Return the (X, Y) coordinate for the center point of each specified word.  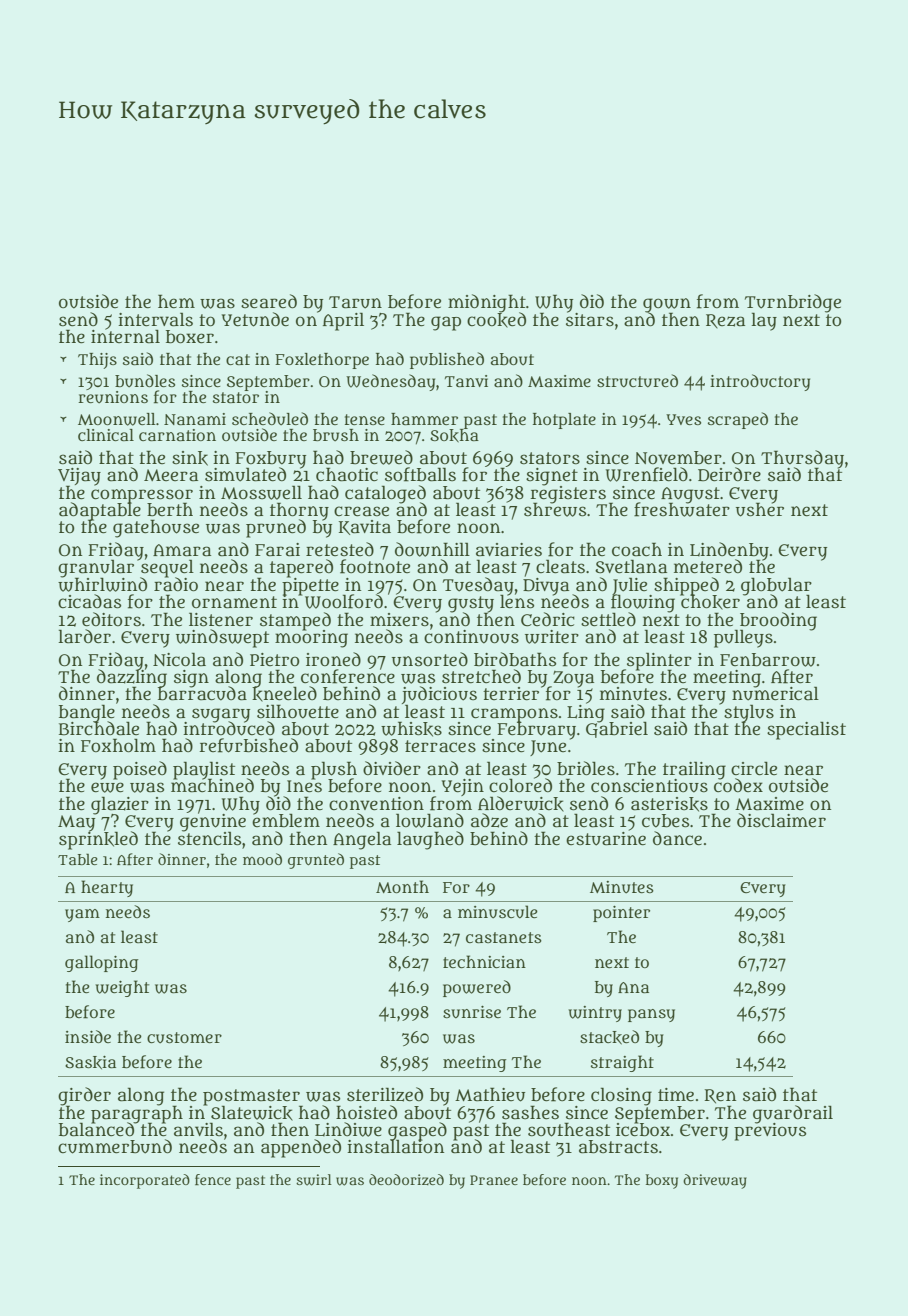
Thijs (97, 361)
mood (262, 859)
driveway (715, 1181)
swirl (314, 1180)
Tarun (355, 302)
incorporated (145, 1181)
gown (667, 305)
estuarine (606, 839)
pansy (651, 1015)
